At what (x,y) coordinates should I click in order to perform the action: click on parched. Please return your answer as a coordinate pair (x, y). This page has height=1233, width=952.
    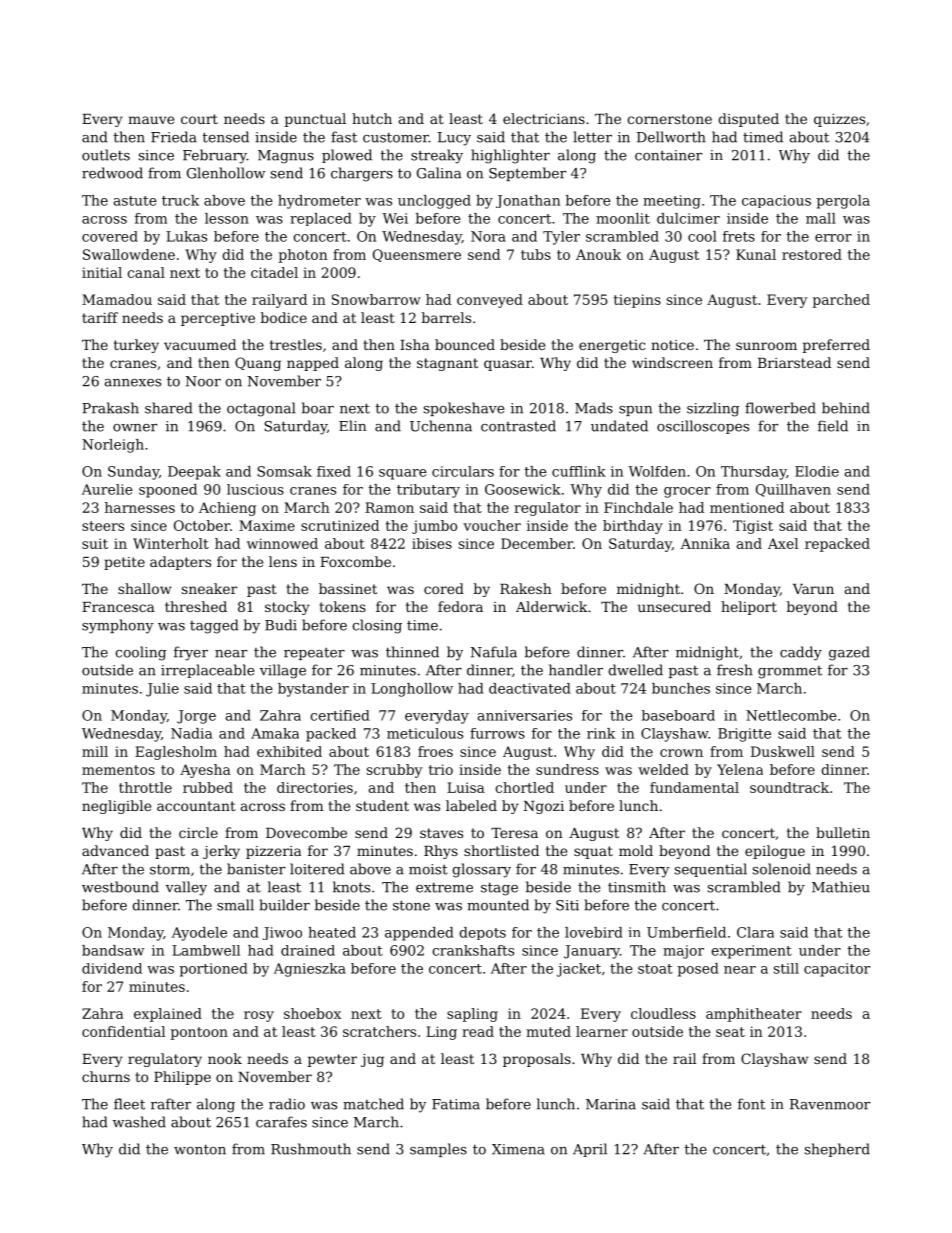
    Looking at the image, I should click on (841, 301).
